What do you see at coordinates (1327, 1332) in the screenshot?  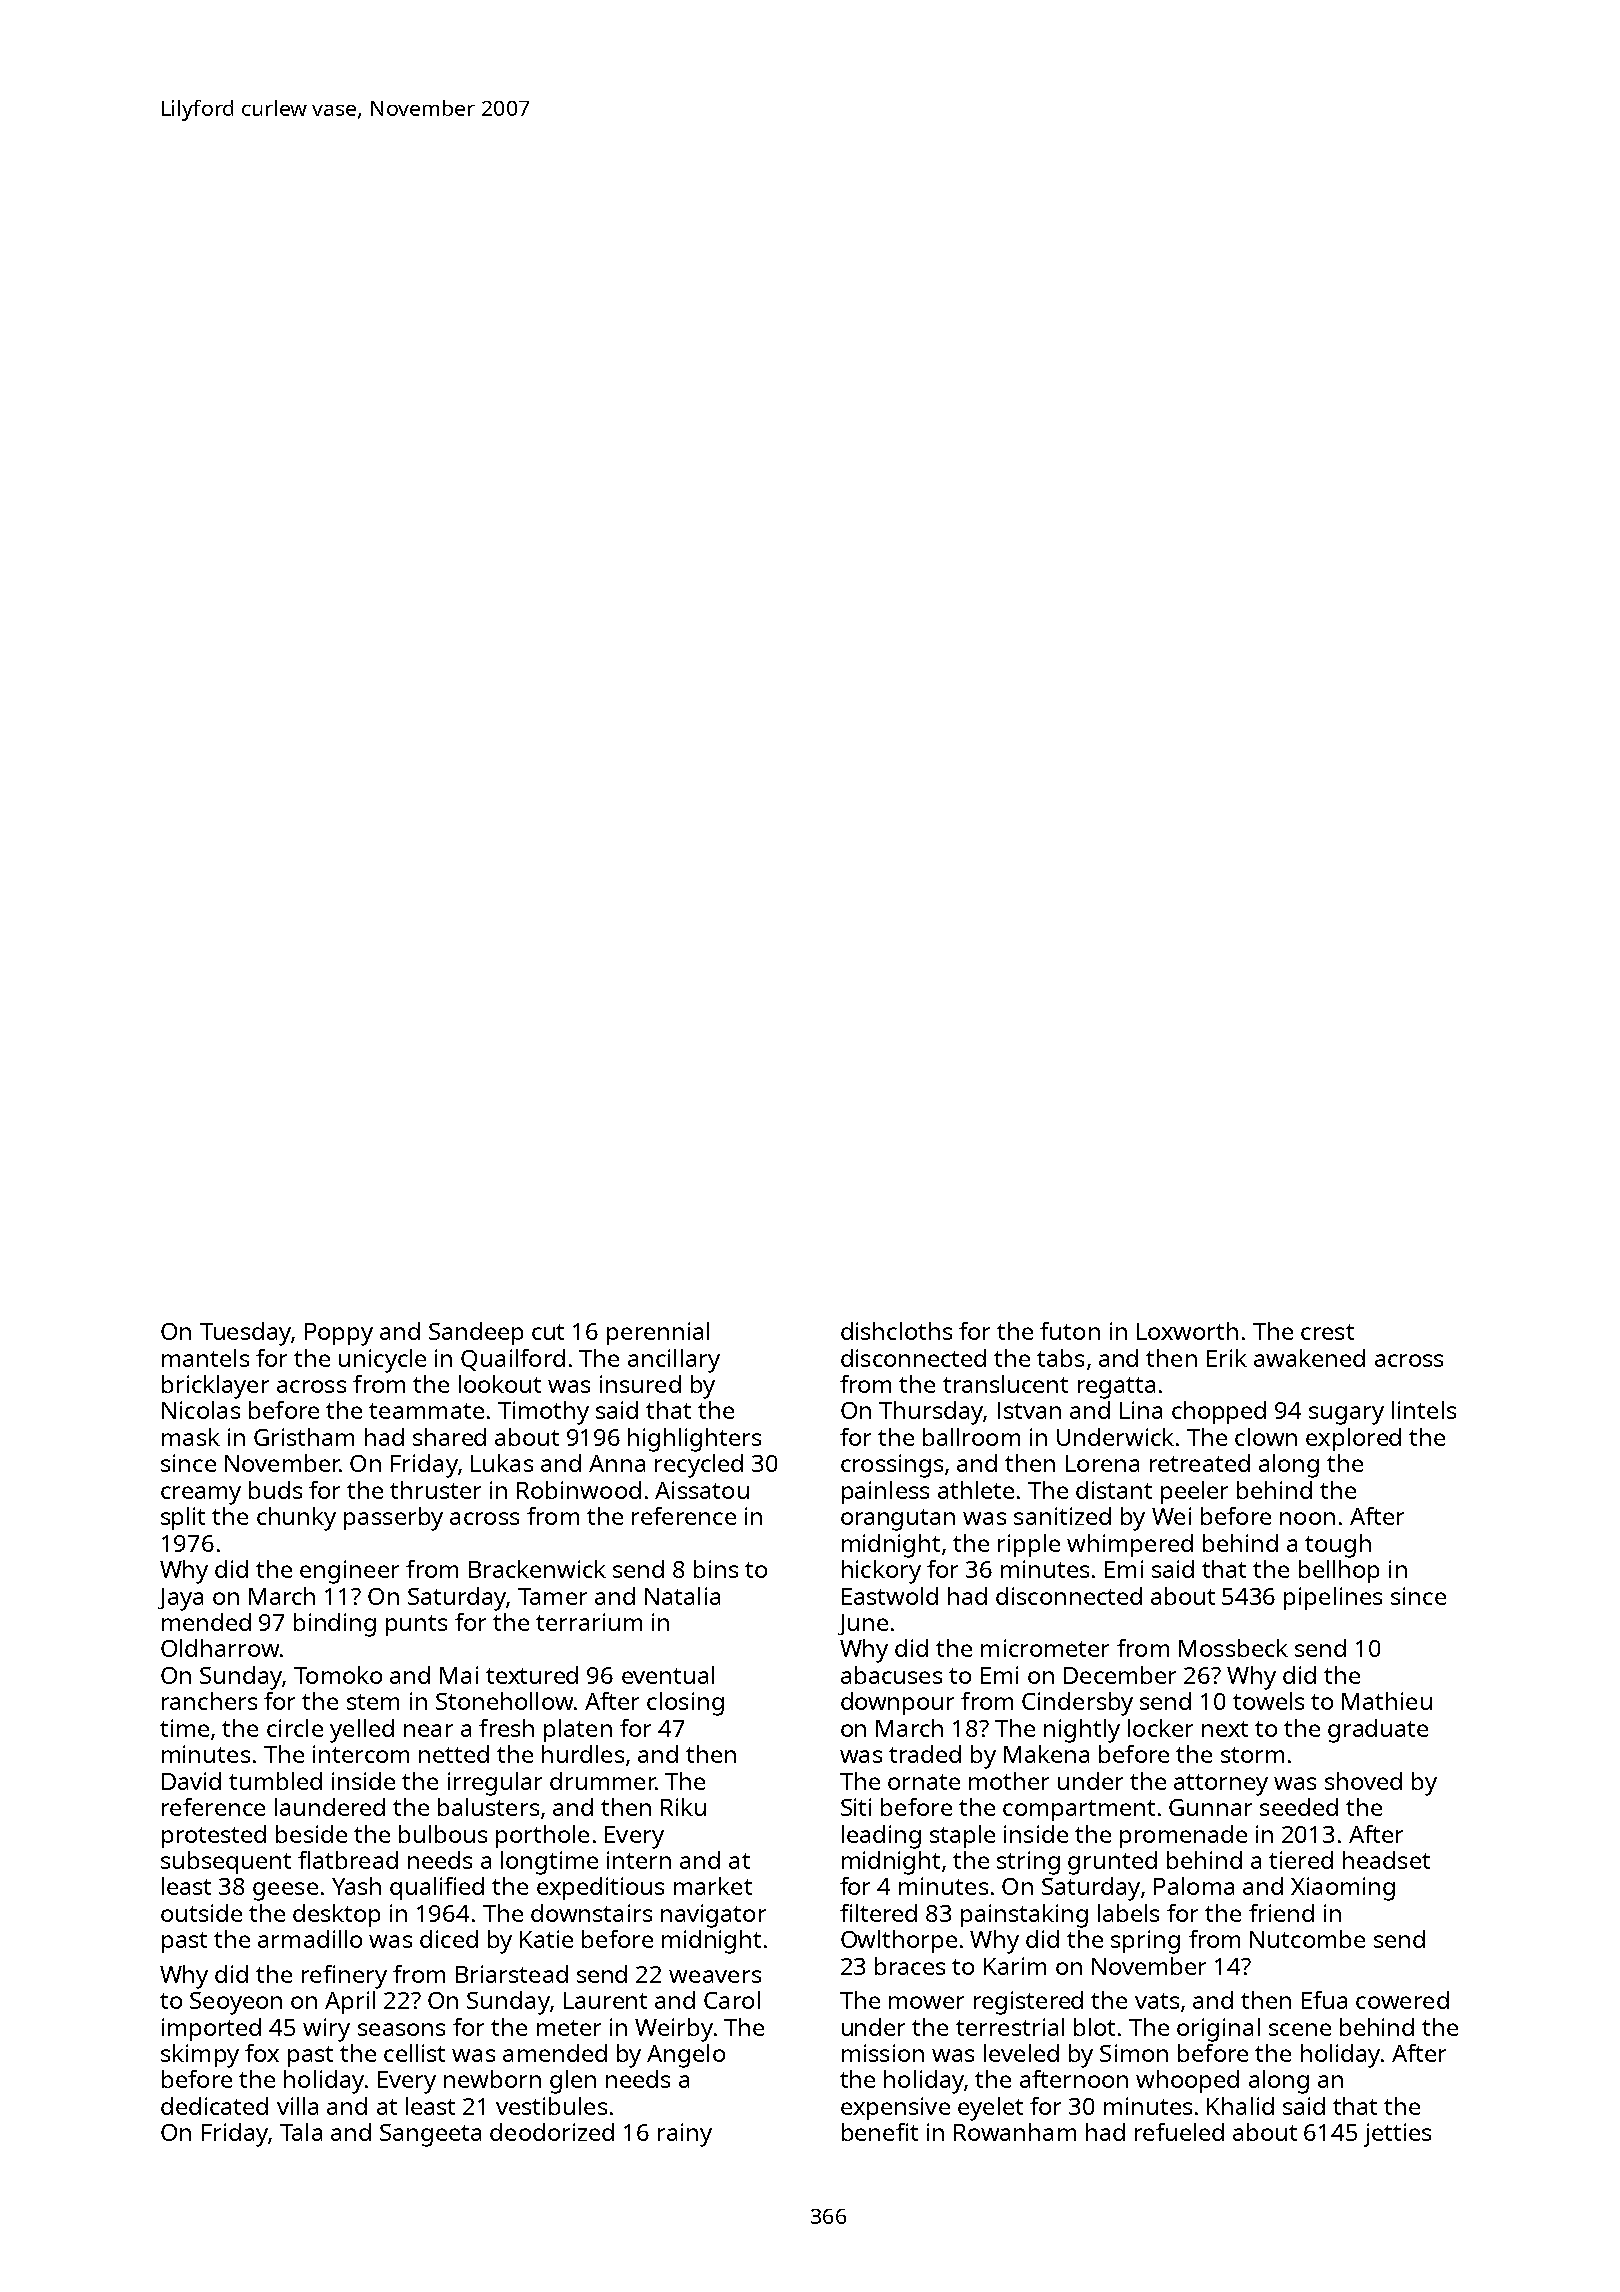 I see `crest` at bounding box center [1327, 1332].
